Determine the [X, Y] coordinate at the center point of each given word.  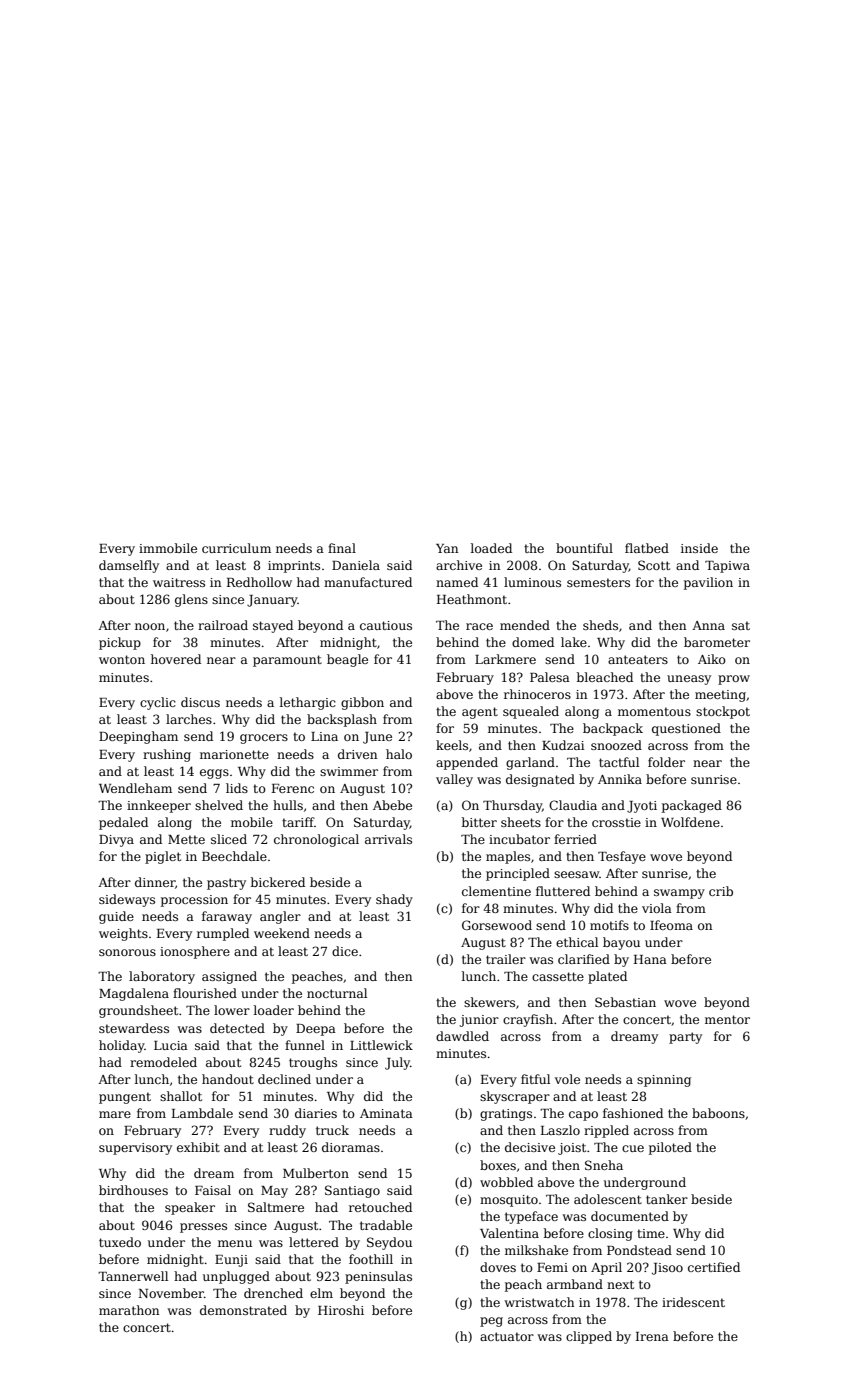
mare [115, 1114]
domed [533, 642]
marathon [129, 1310]
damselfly [129, 566]
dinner [155, 882]
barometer [717, 642]
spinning [664, 1081]
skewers [489, 1002]
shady [394, 900]
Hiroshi [341, 1310]
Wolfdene [690, 822]
